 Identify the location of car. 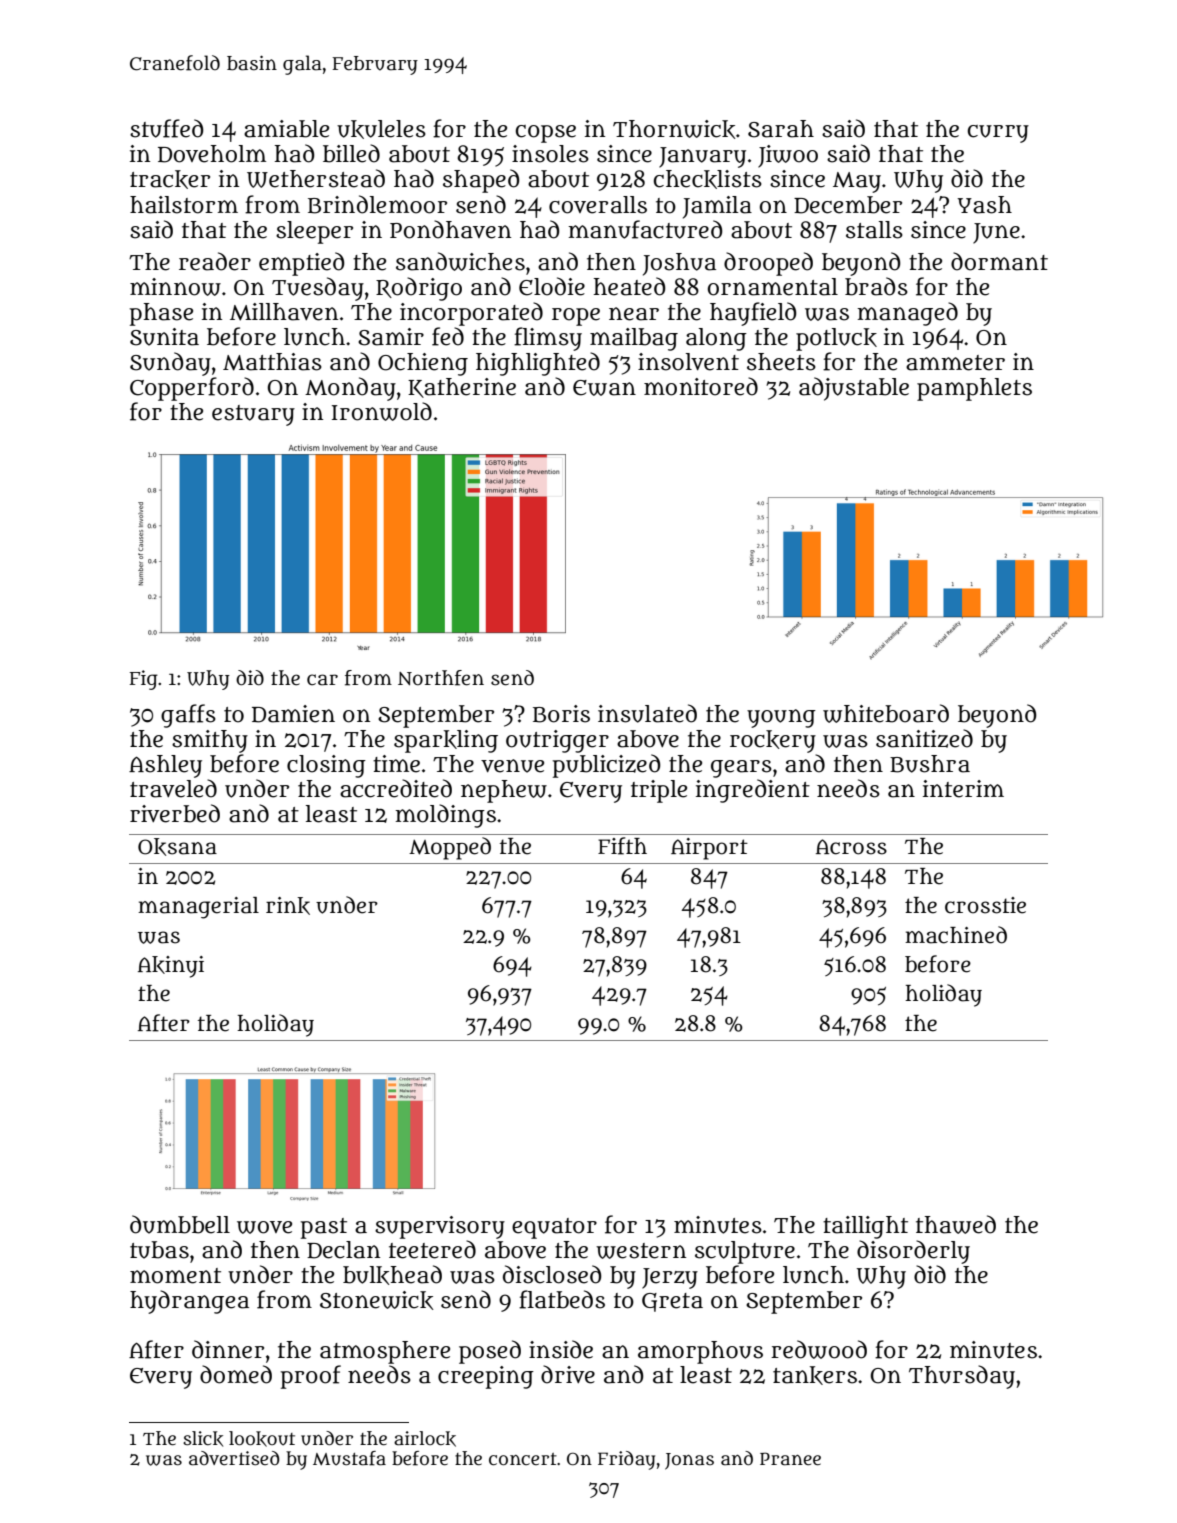
(322, 680).
